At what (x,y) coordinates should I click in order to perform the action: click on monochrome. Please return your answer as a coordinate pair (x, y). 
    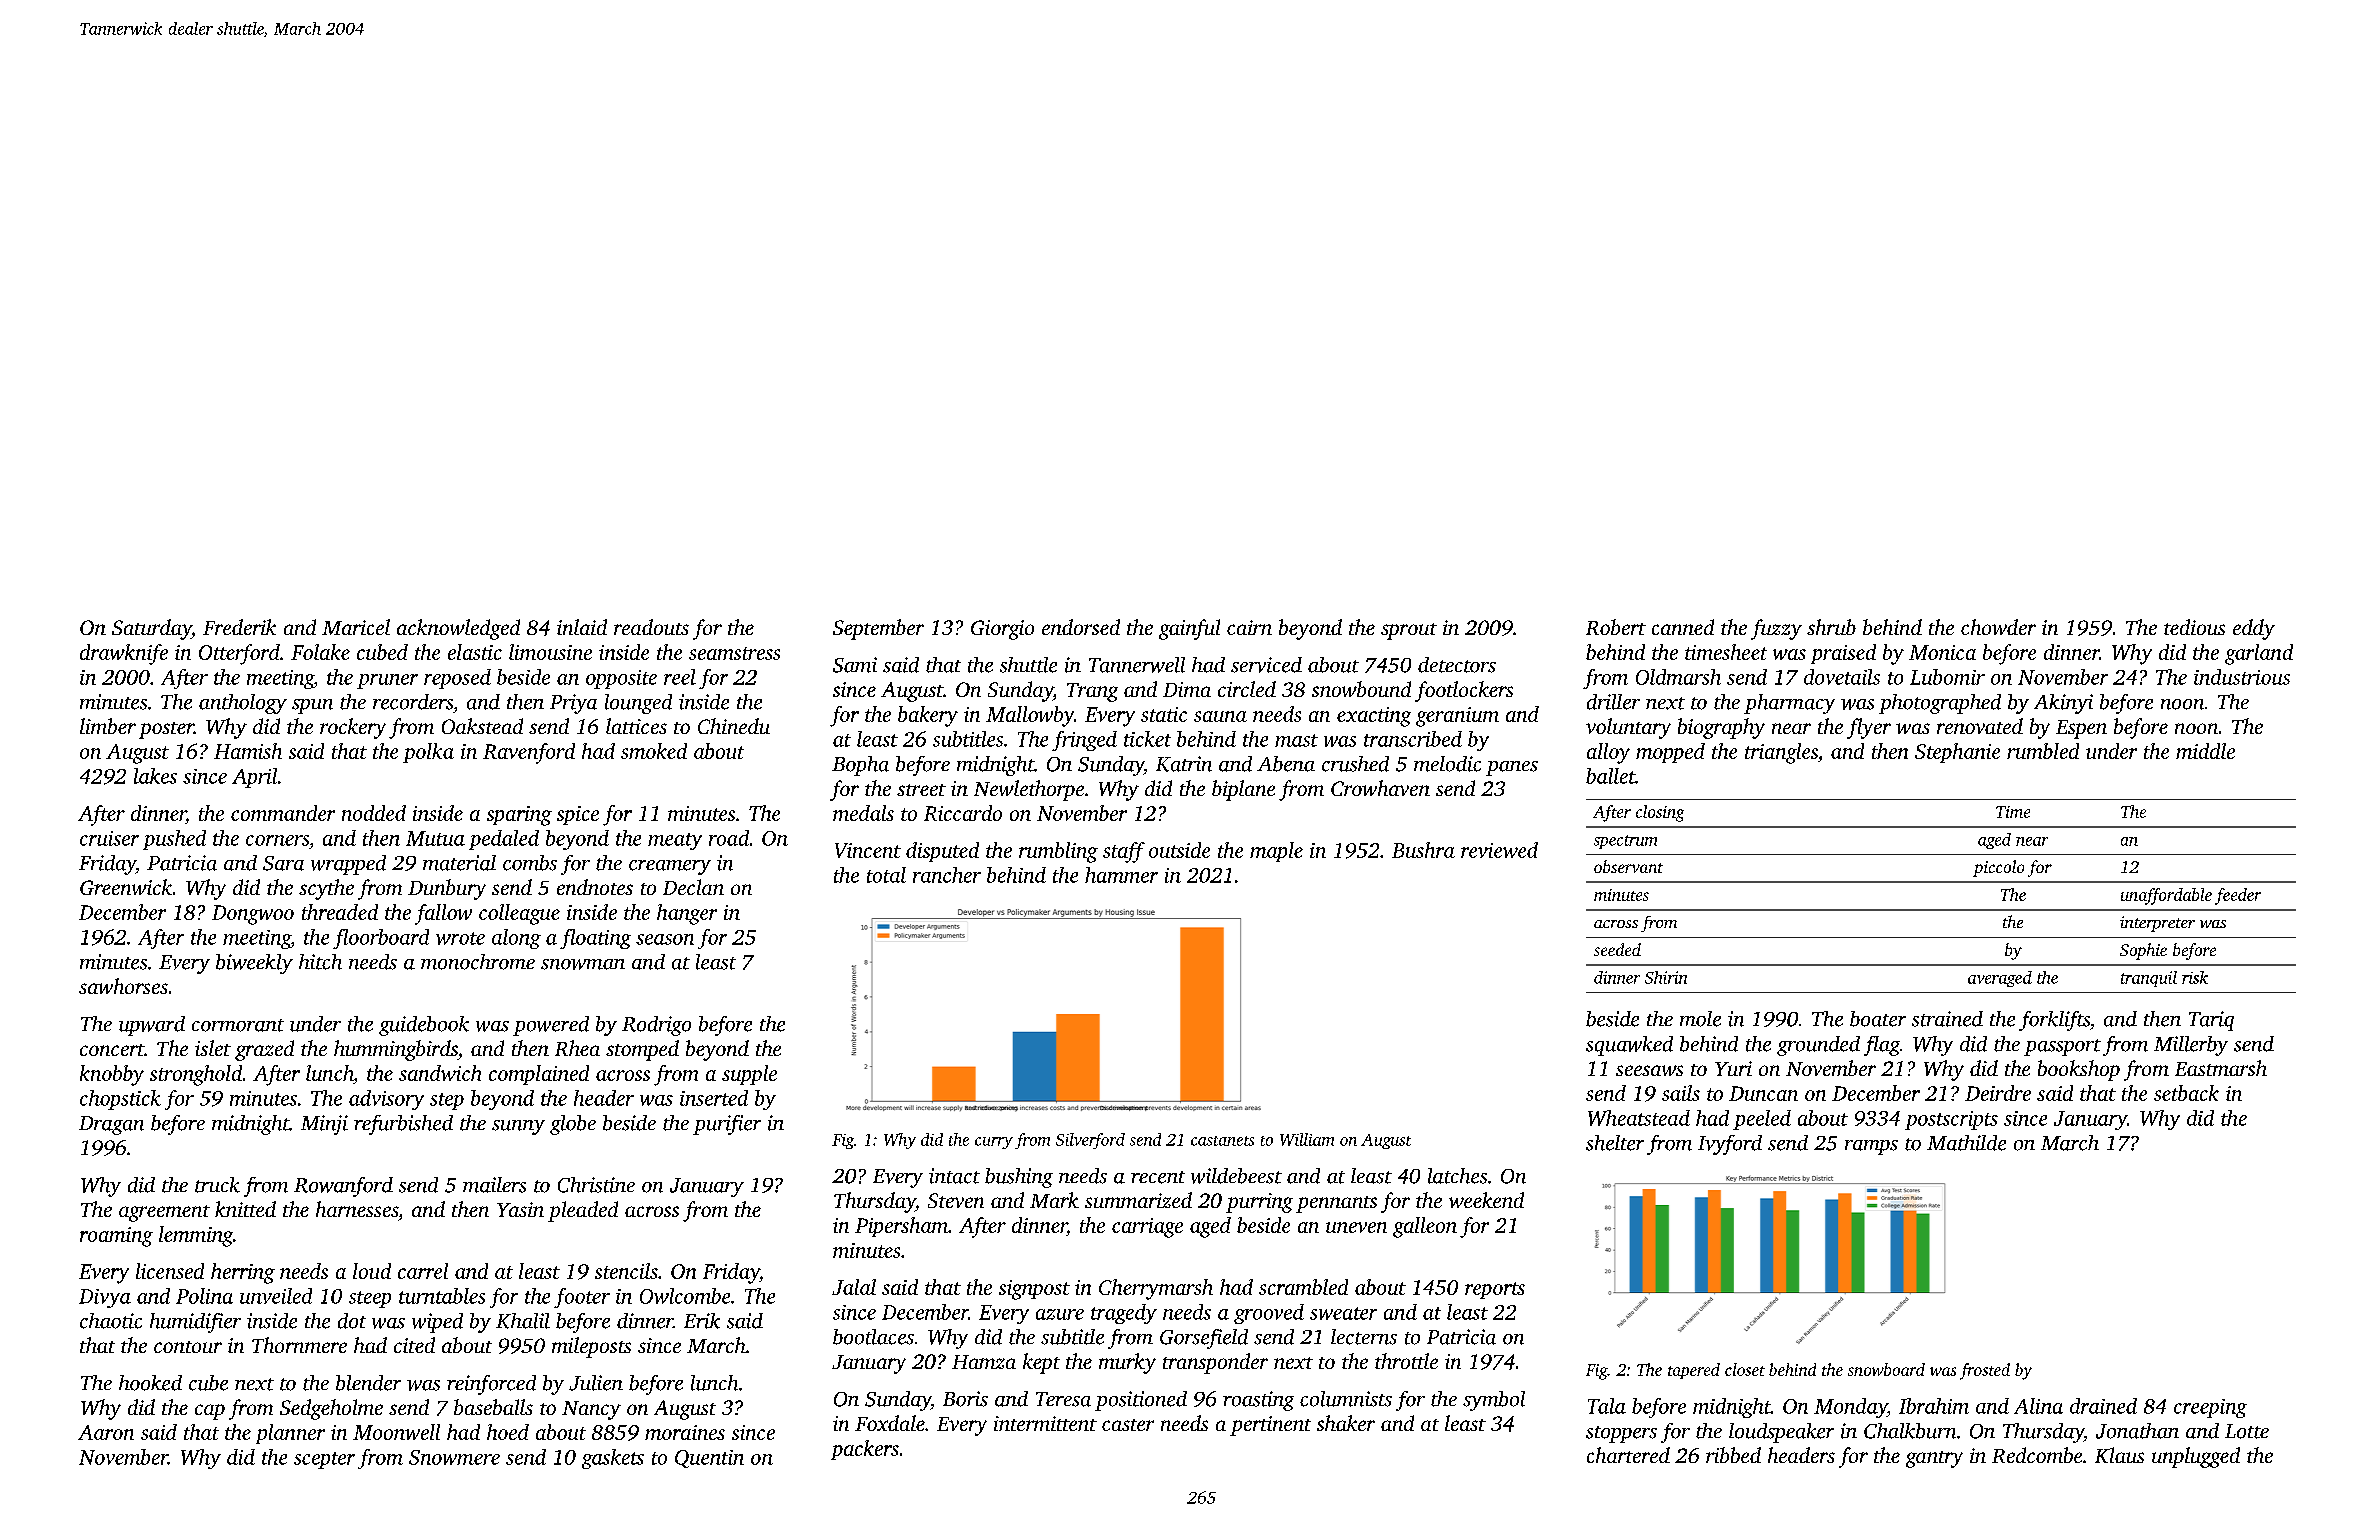
    Looking at the image, I should click on (478, 962).
